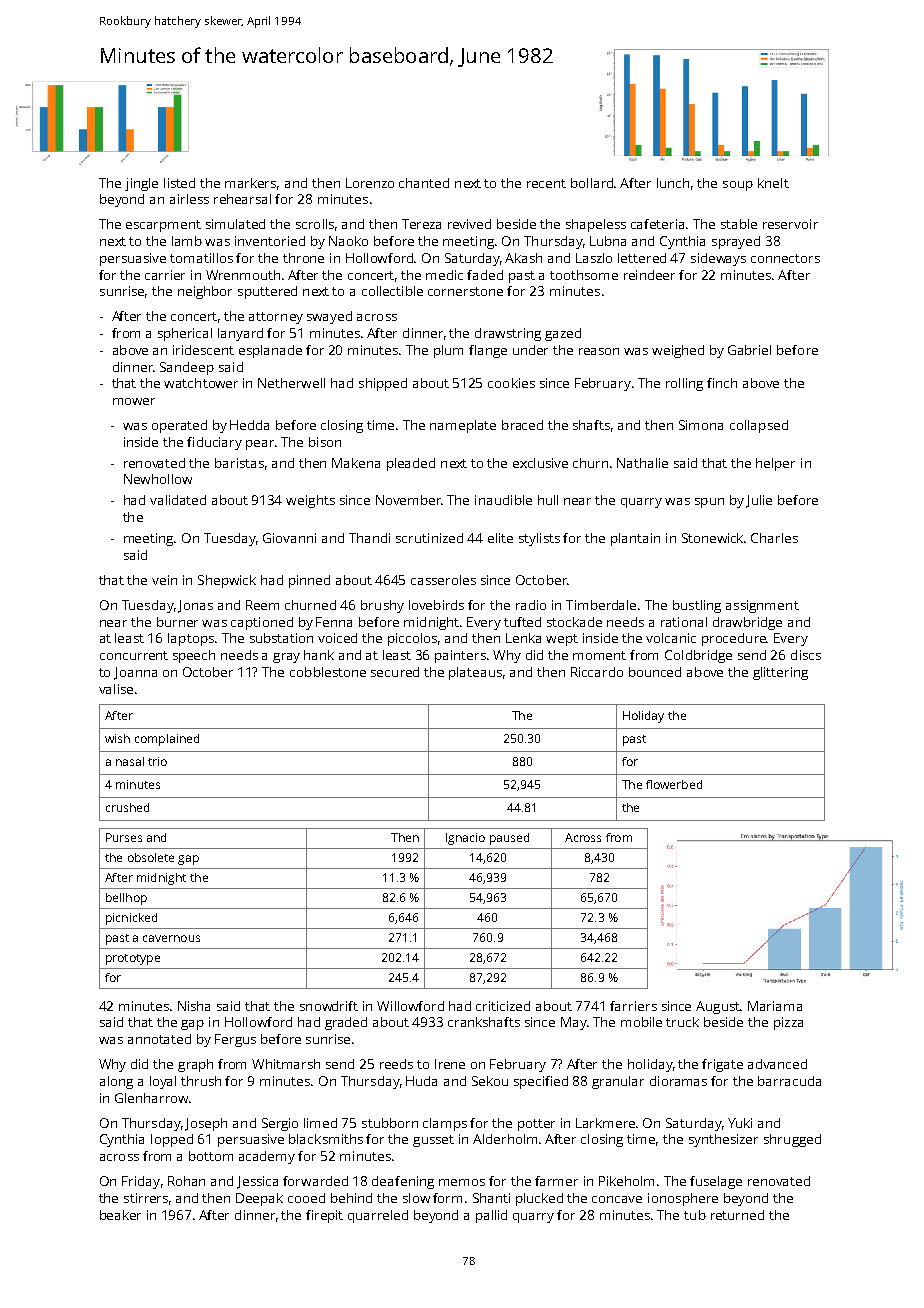  I want to click on collectible, so click(392, 291).
